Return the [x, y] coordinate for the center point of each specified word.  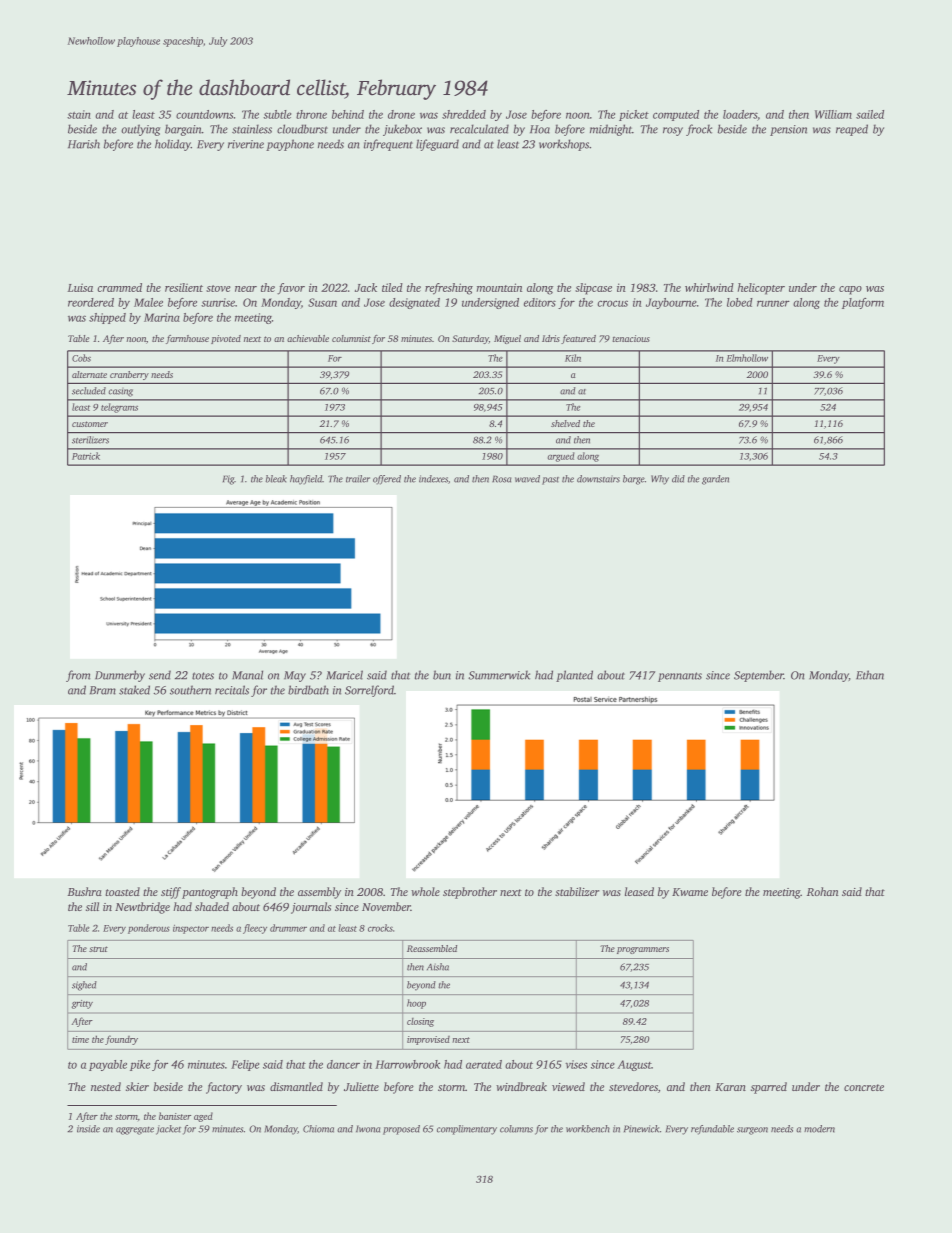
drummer [288, 928]
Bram [103, 690]
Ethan [870, 675]
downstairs [598, 479]
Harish [84, 144]
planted [574, 676]
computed [676, 115]
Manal [247, 675]
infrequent [388, 145]
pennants [680, 677]
